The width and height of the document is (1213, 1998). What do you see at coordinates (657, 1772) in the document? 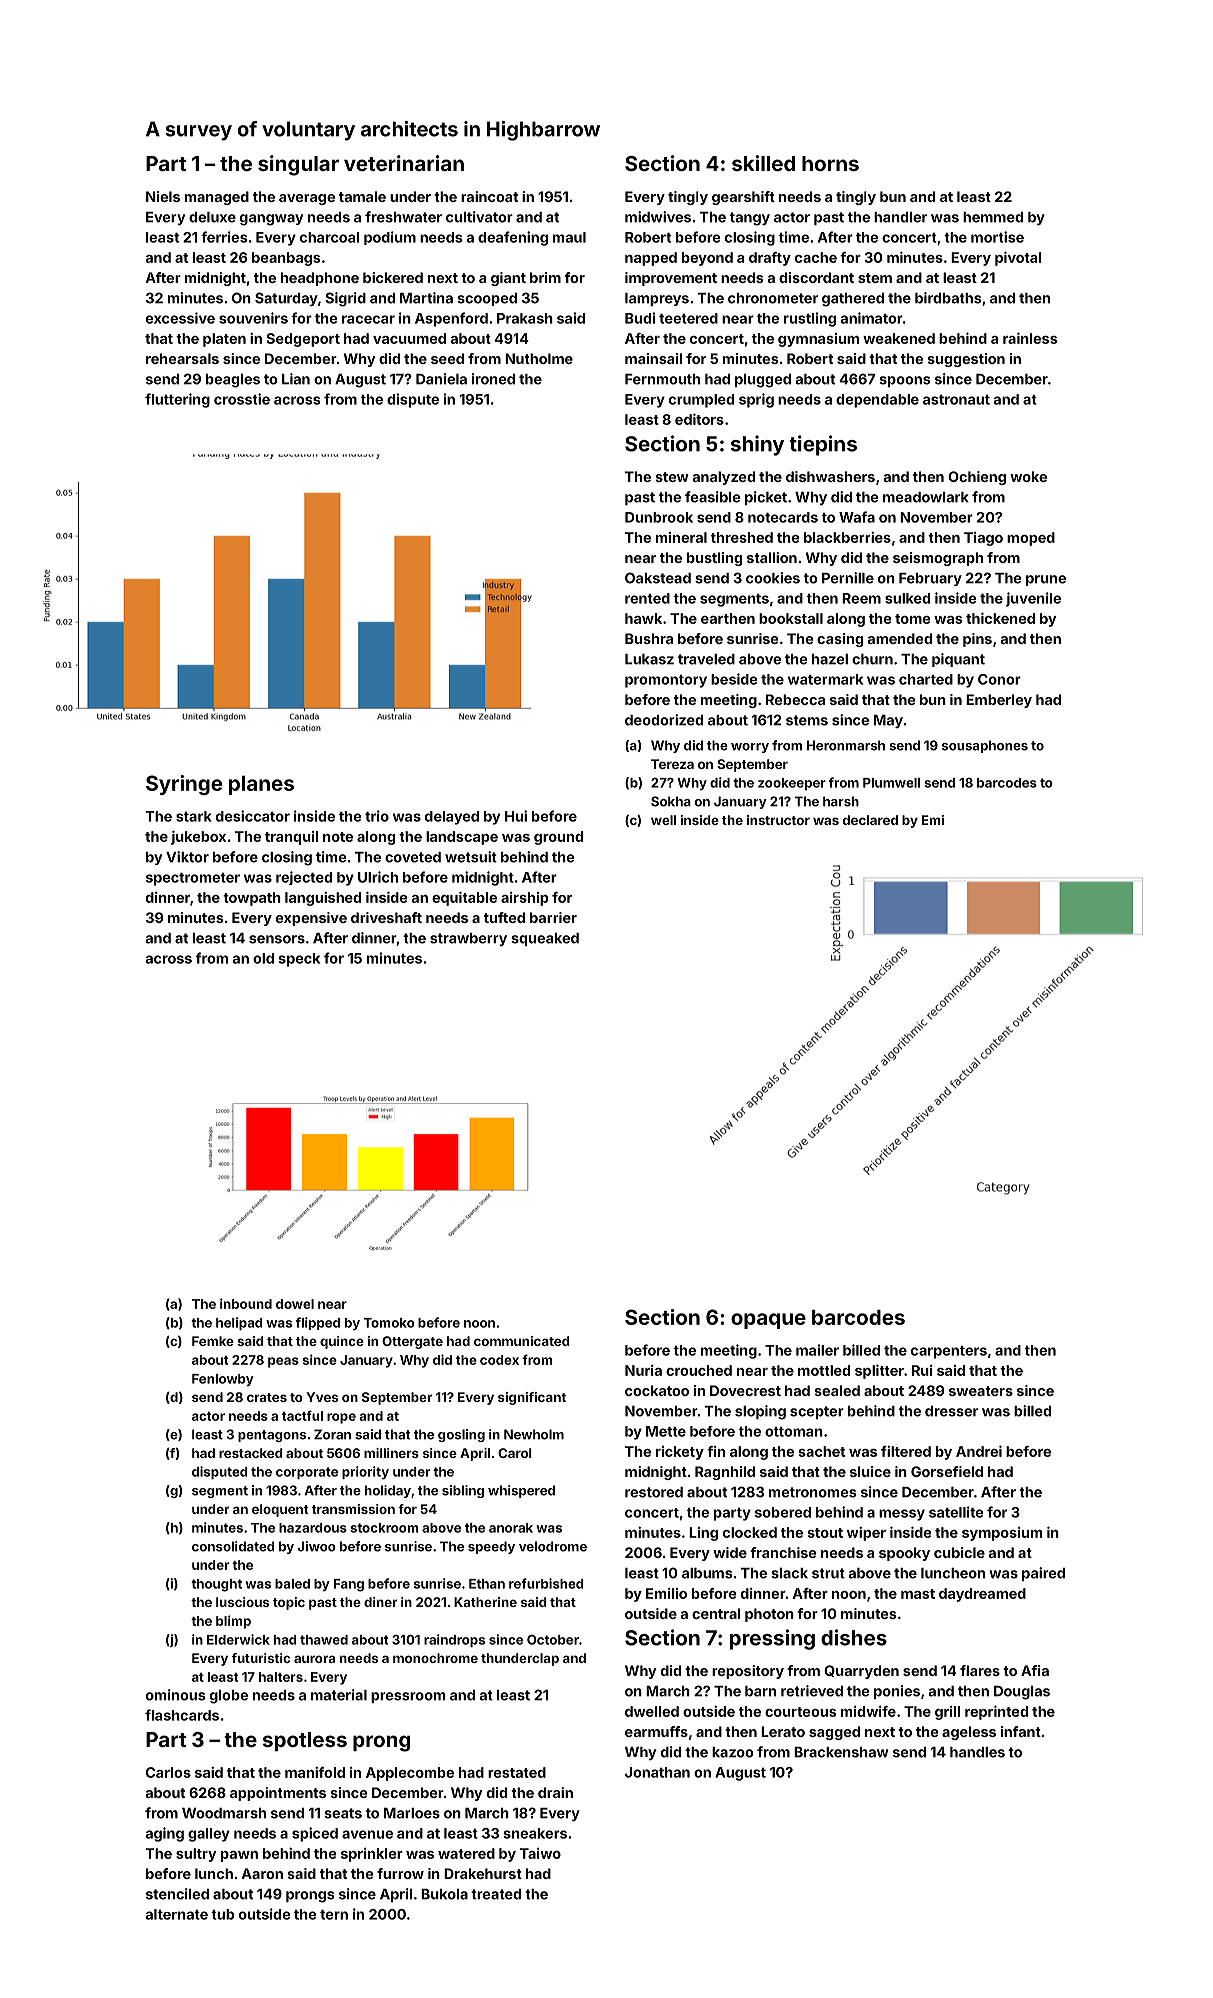
I see `Jonathan` at bounding box center [657, 1772].
